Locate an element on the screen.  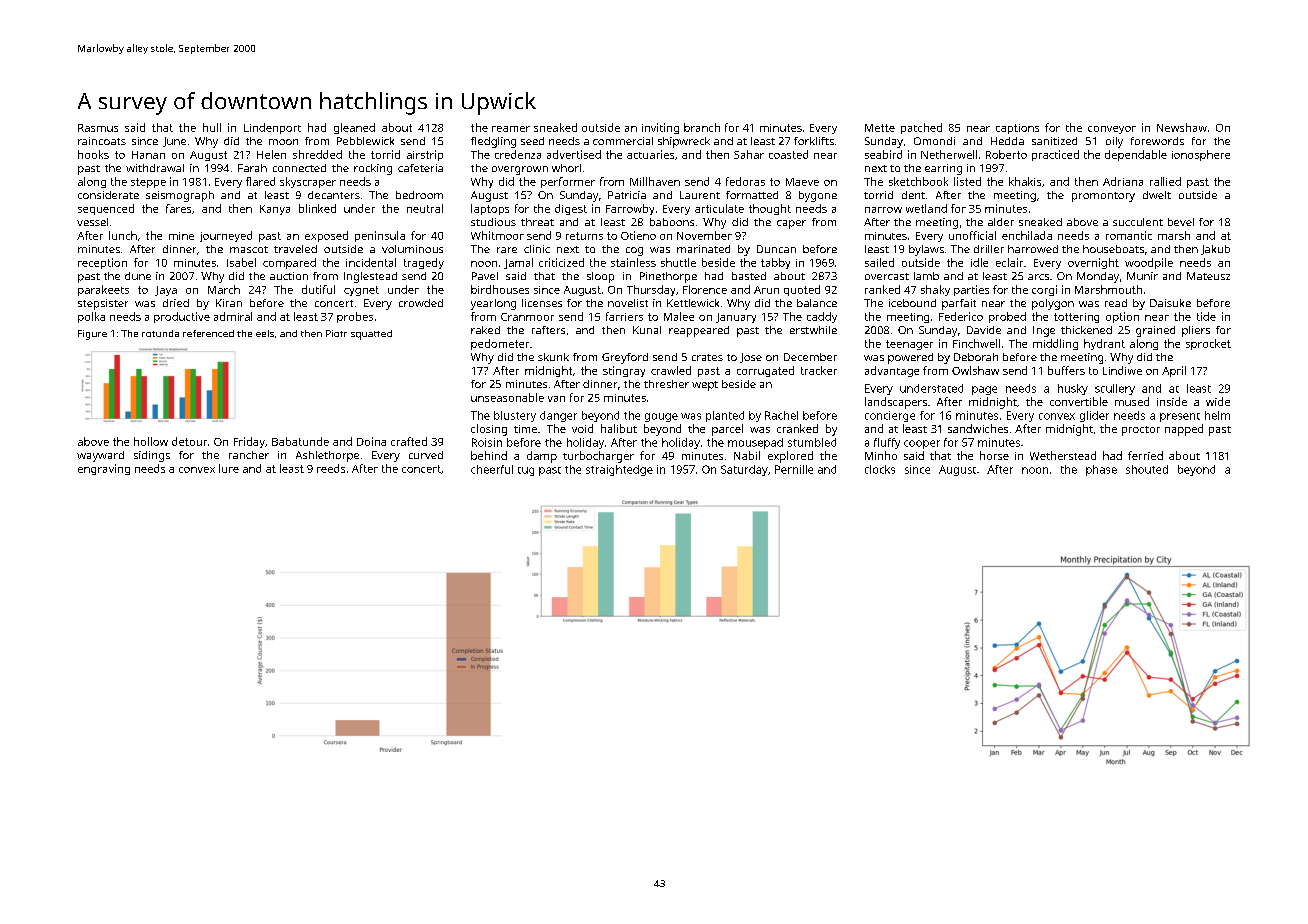
reamer is located at coordinates (511, 129).
